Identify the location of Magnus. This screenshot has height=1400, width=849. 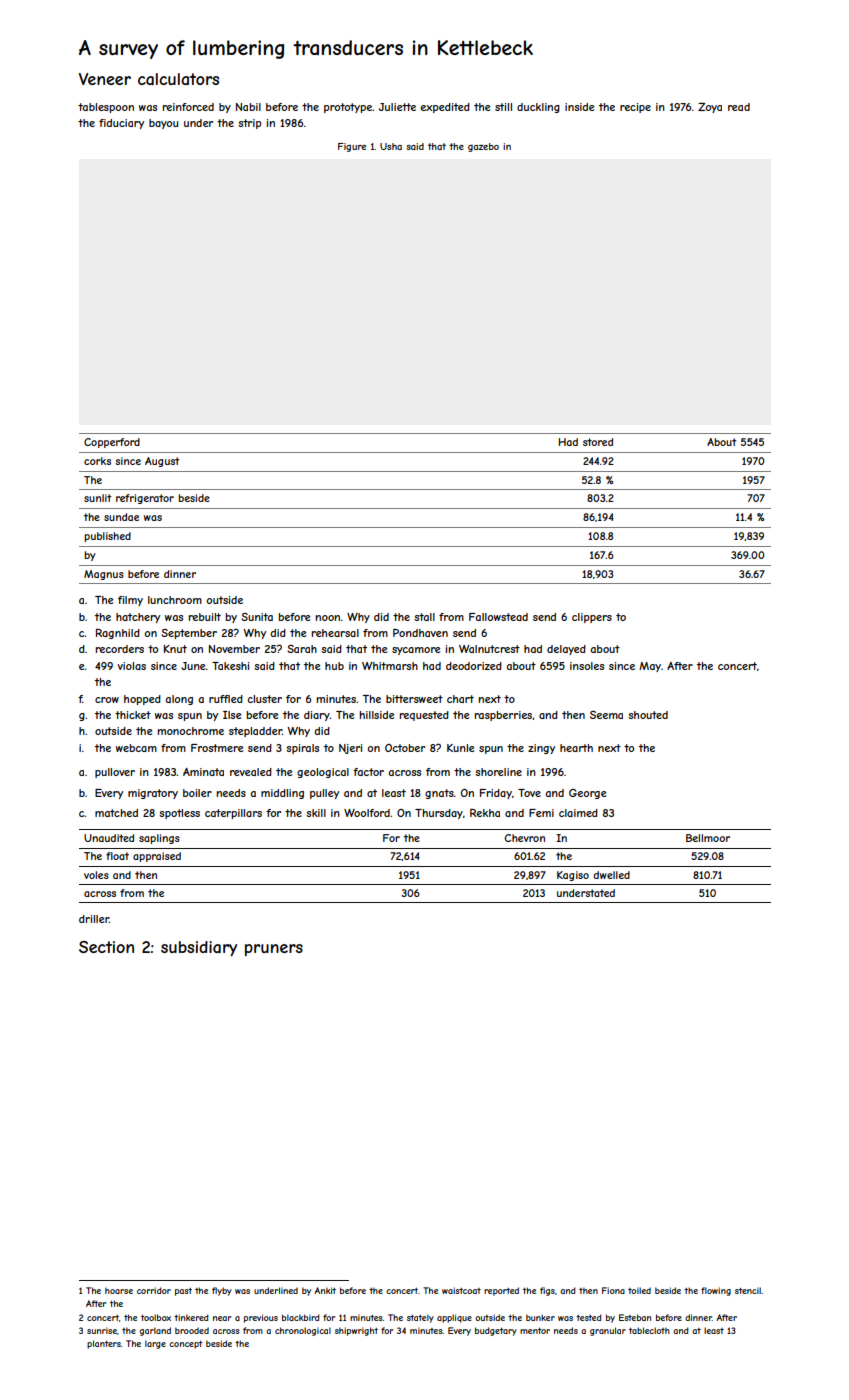
(104, 575).
